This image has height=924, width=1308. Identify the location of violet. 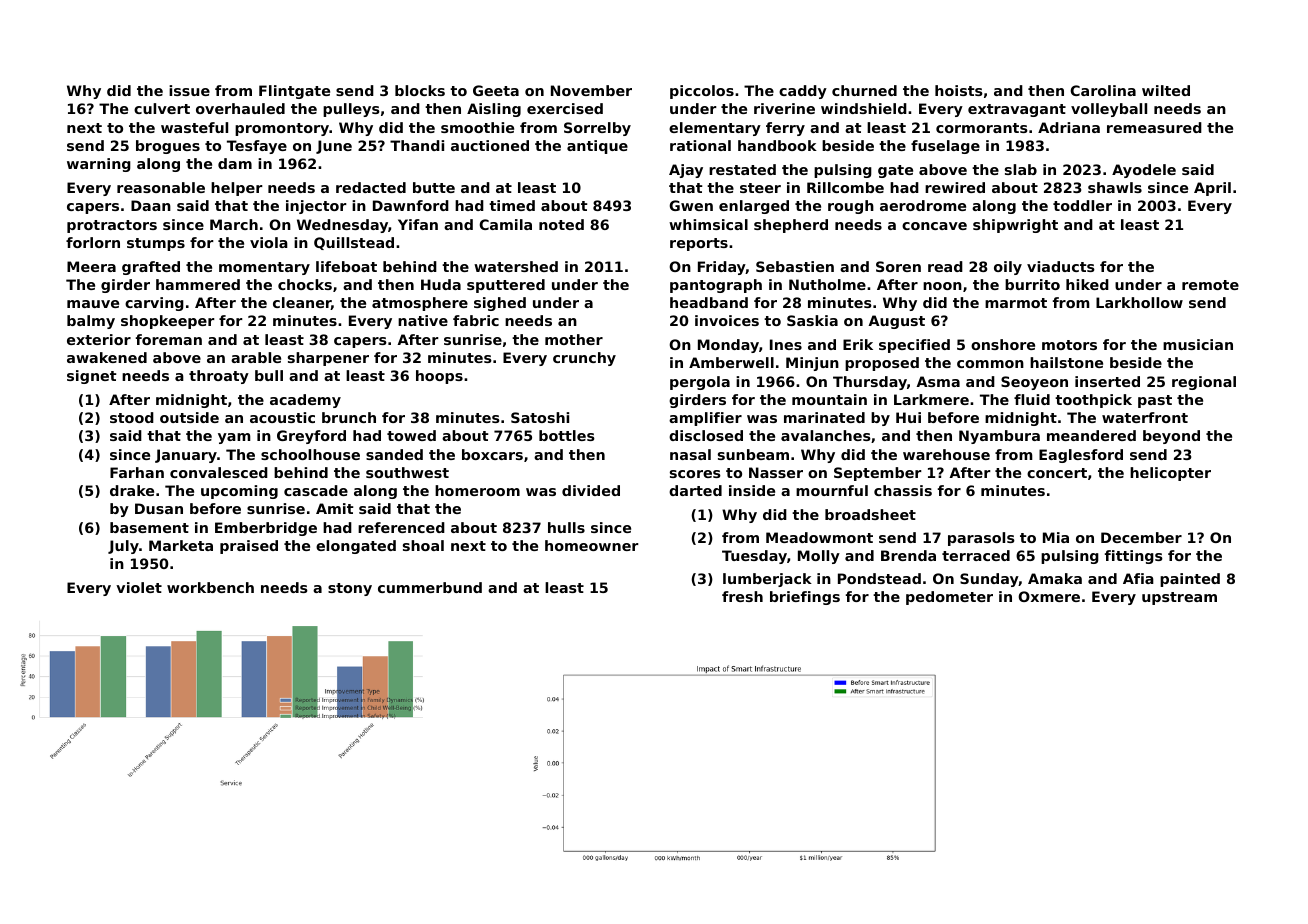
(139, 587).
